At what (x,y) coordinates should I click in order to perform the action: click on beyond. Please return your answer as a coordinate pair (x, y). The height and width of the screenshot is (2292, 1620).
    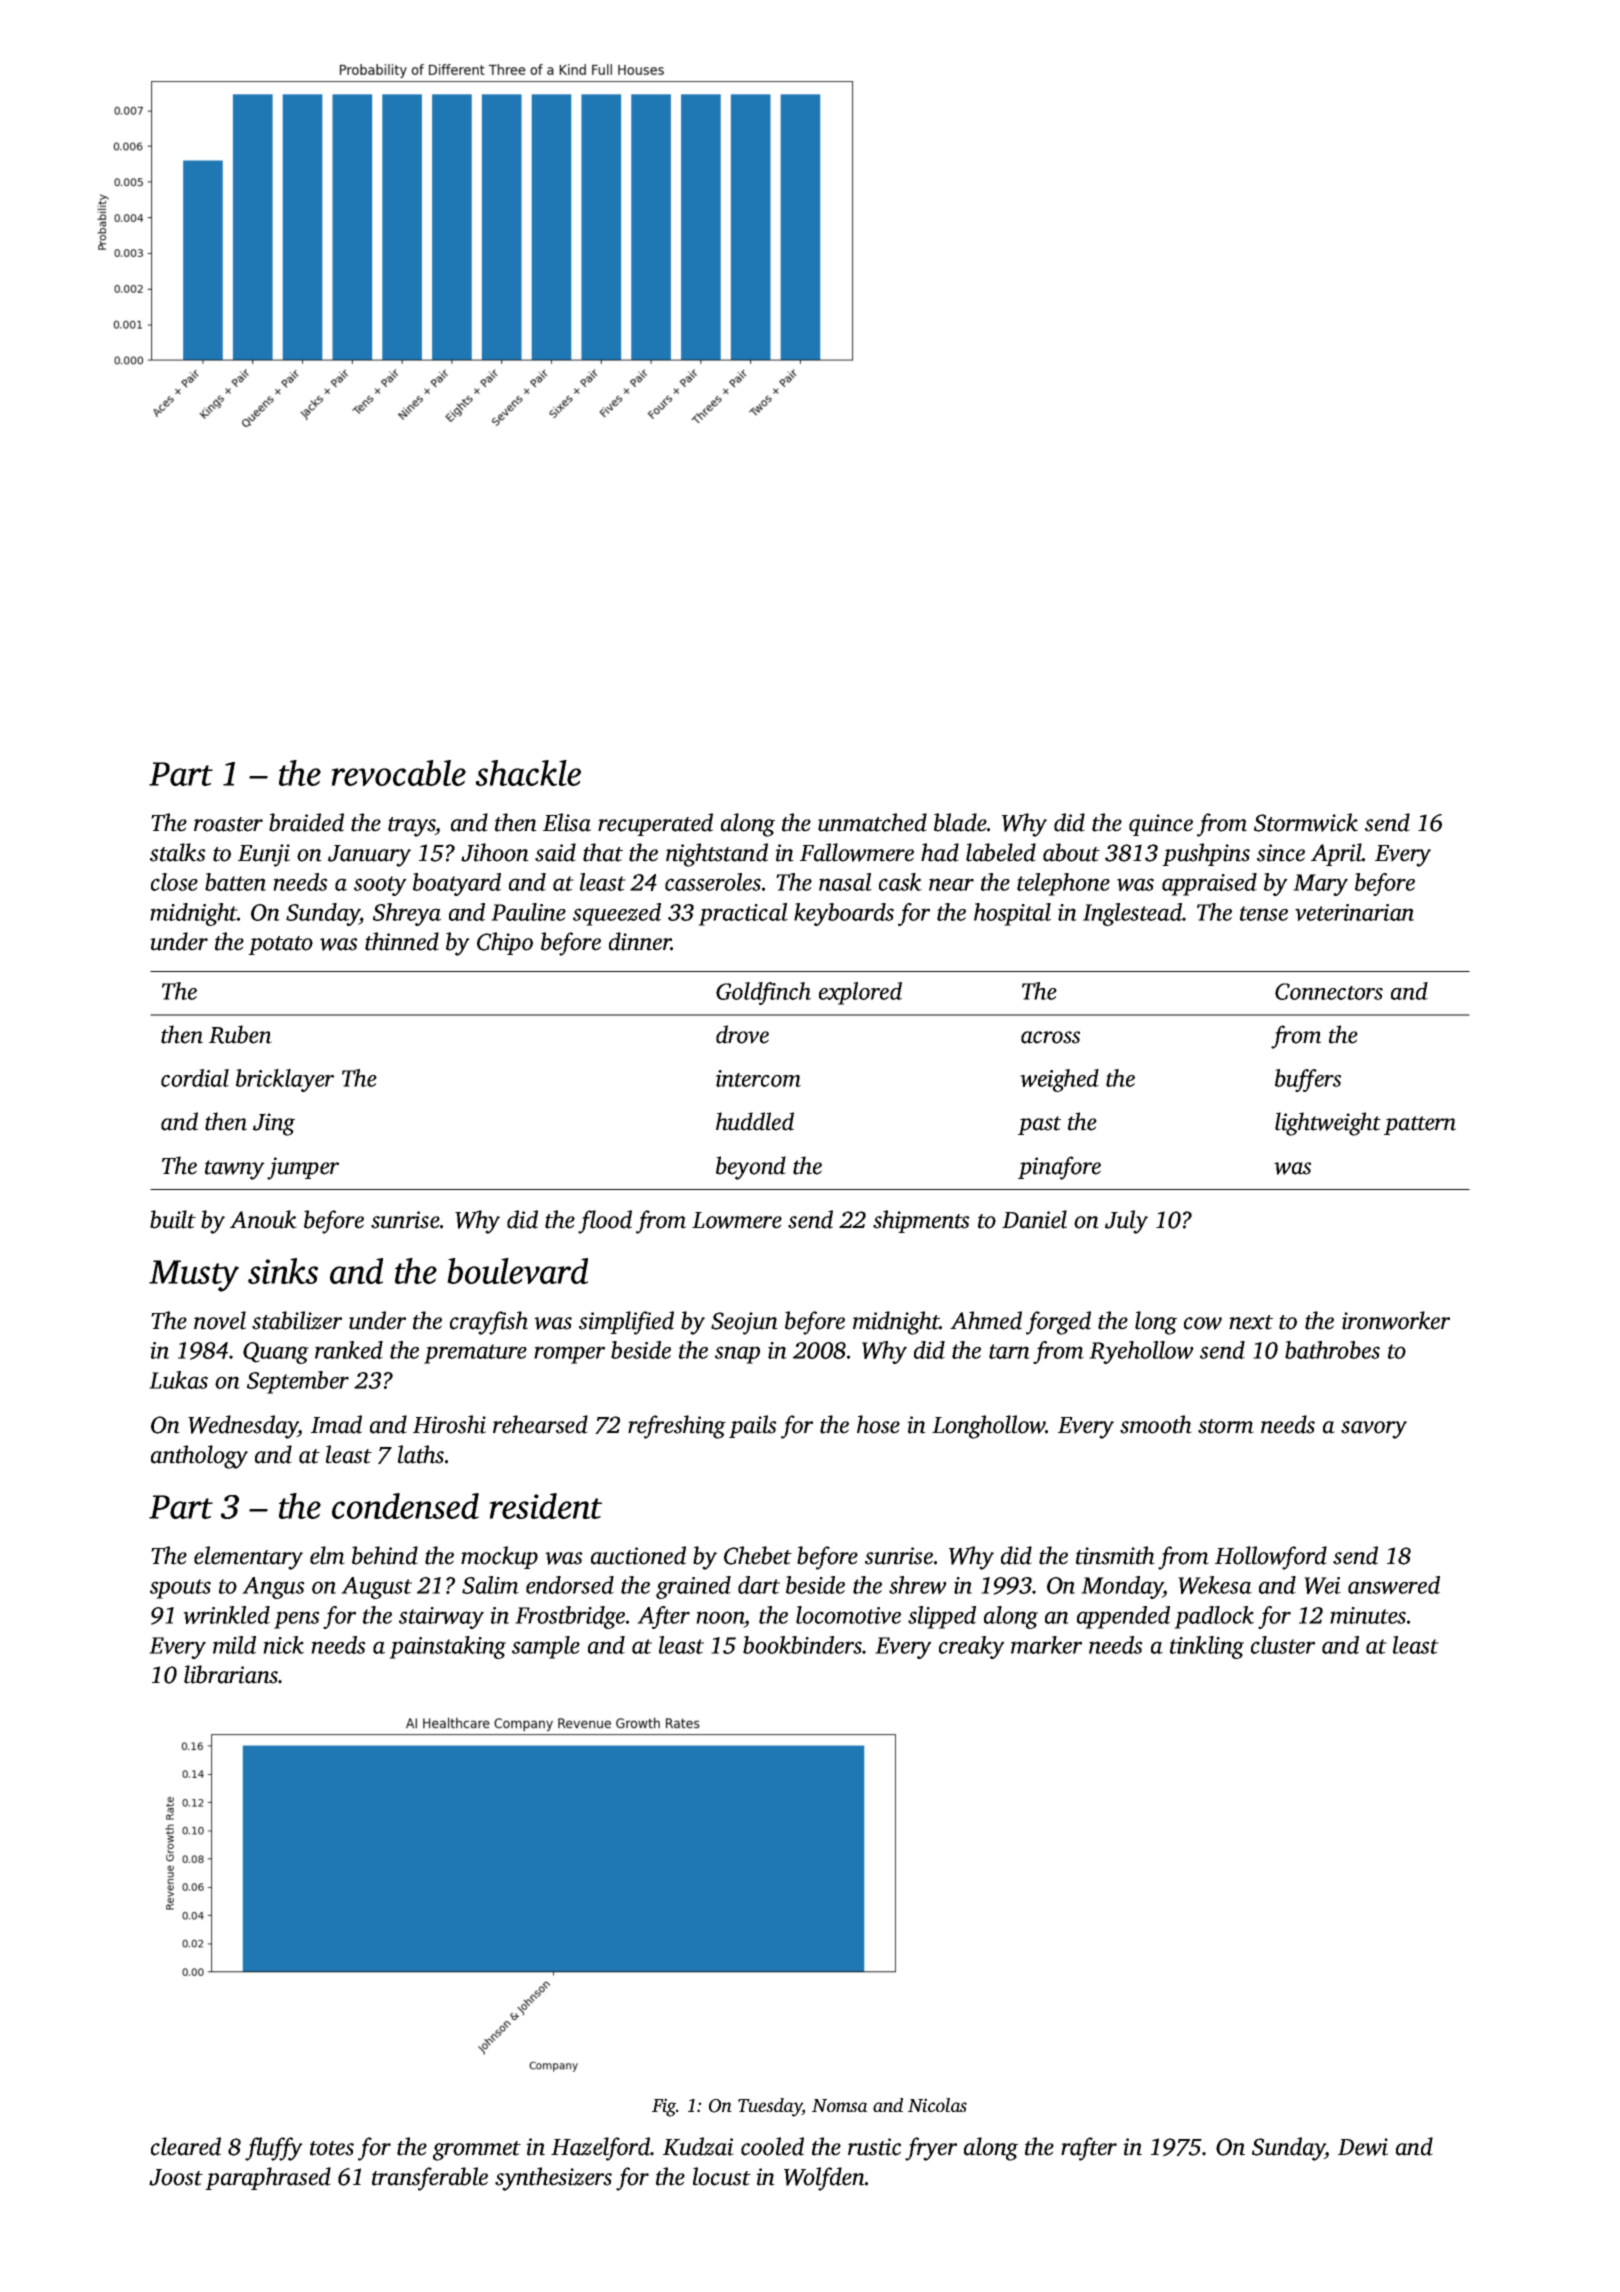
    Looking at the image, I should click on (751, 1168).
